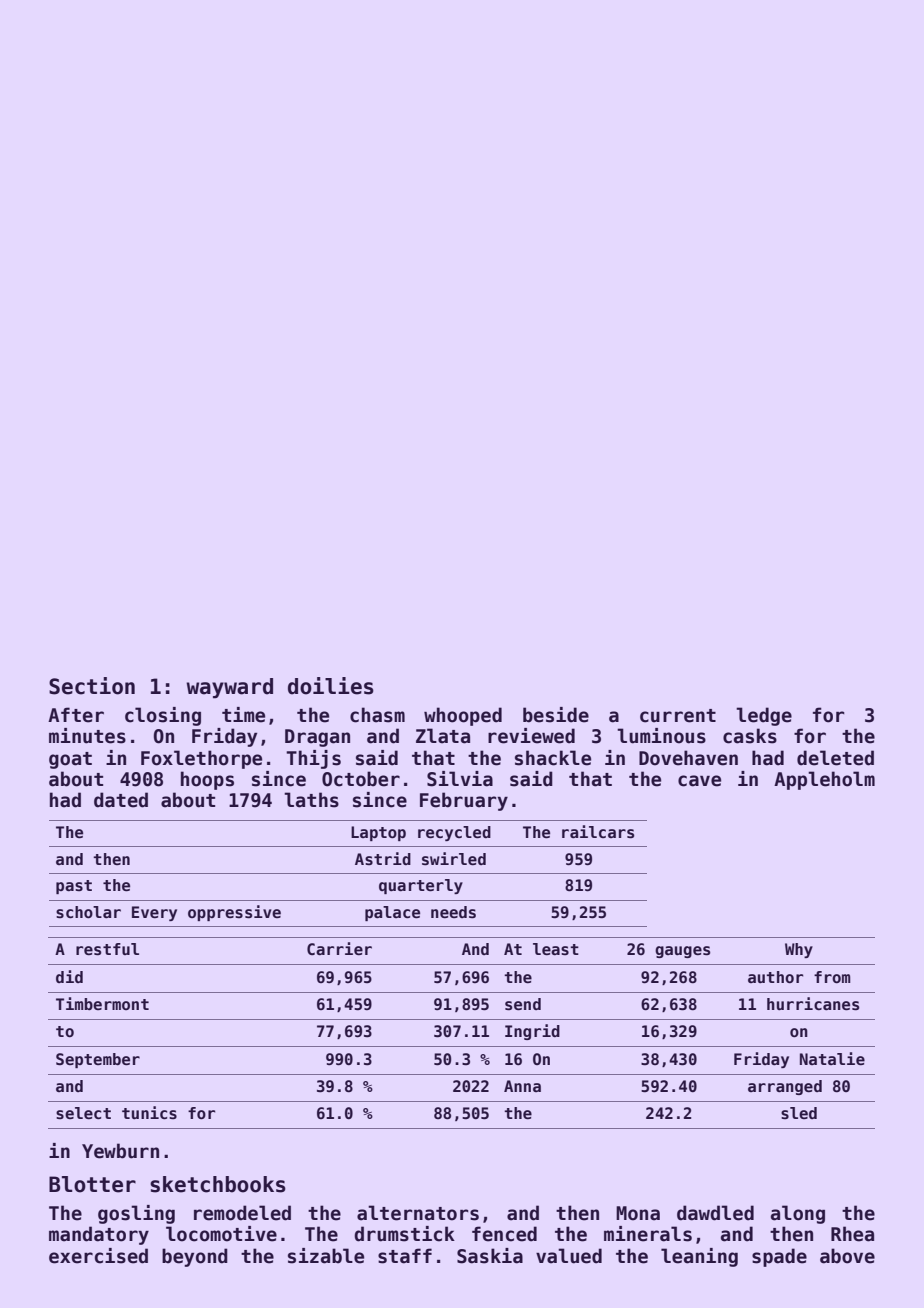  I want to click on doilies, so click(331, 686).
